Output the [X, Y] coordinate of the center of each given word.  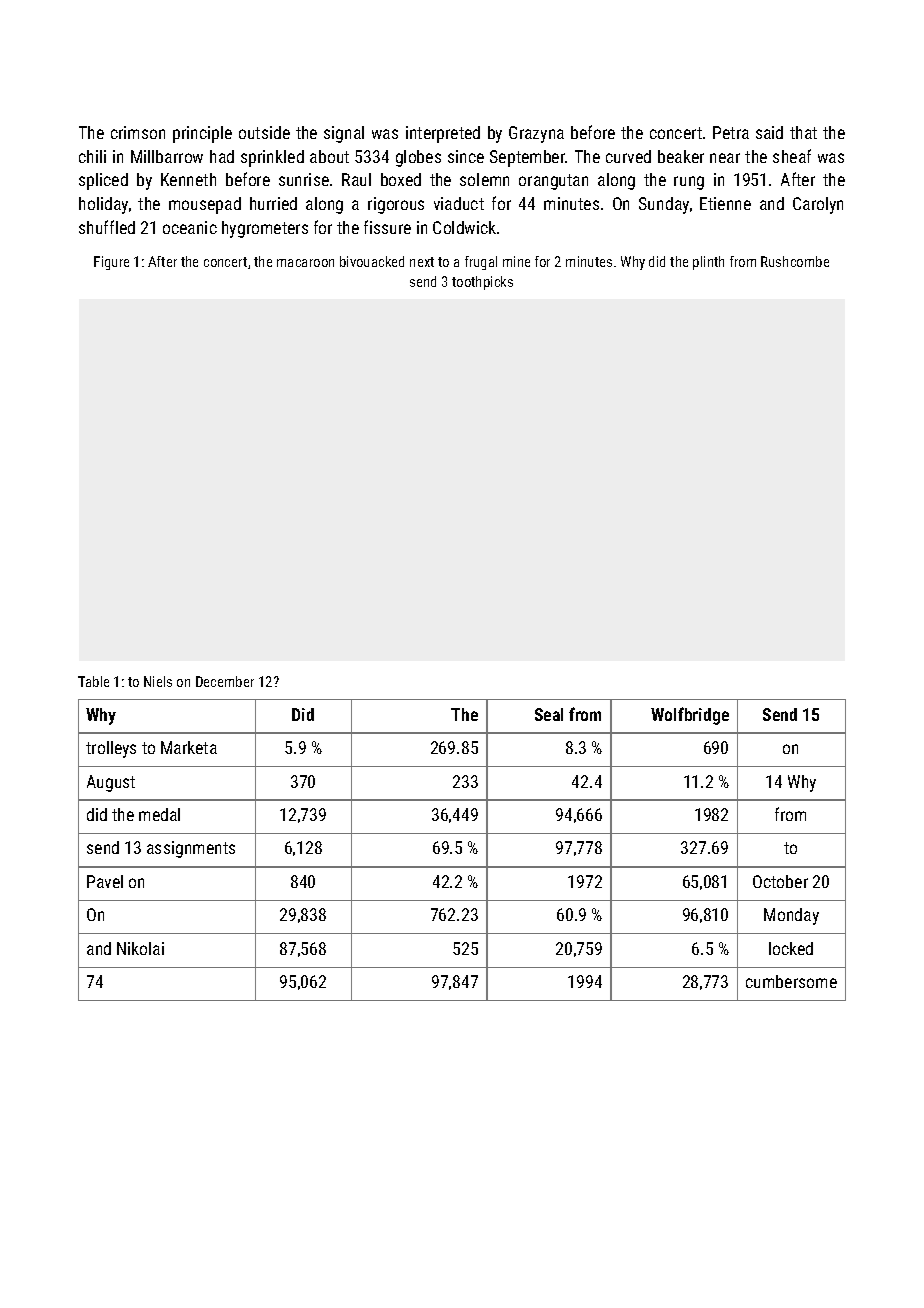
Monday [791, 916]
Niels [158, 681]
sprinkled [272, 158]
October [780, 881]
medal [159, 814]
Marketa [189, 747]
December [225, 681]
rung [689, 183]
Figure [111, 263]
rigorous [396, 205]
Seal [549, 714]
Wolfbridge [690, 716]
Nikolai [140, 948]
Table [93, 681]
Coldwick [464, 227]
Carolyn [818, 205]
